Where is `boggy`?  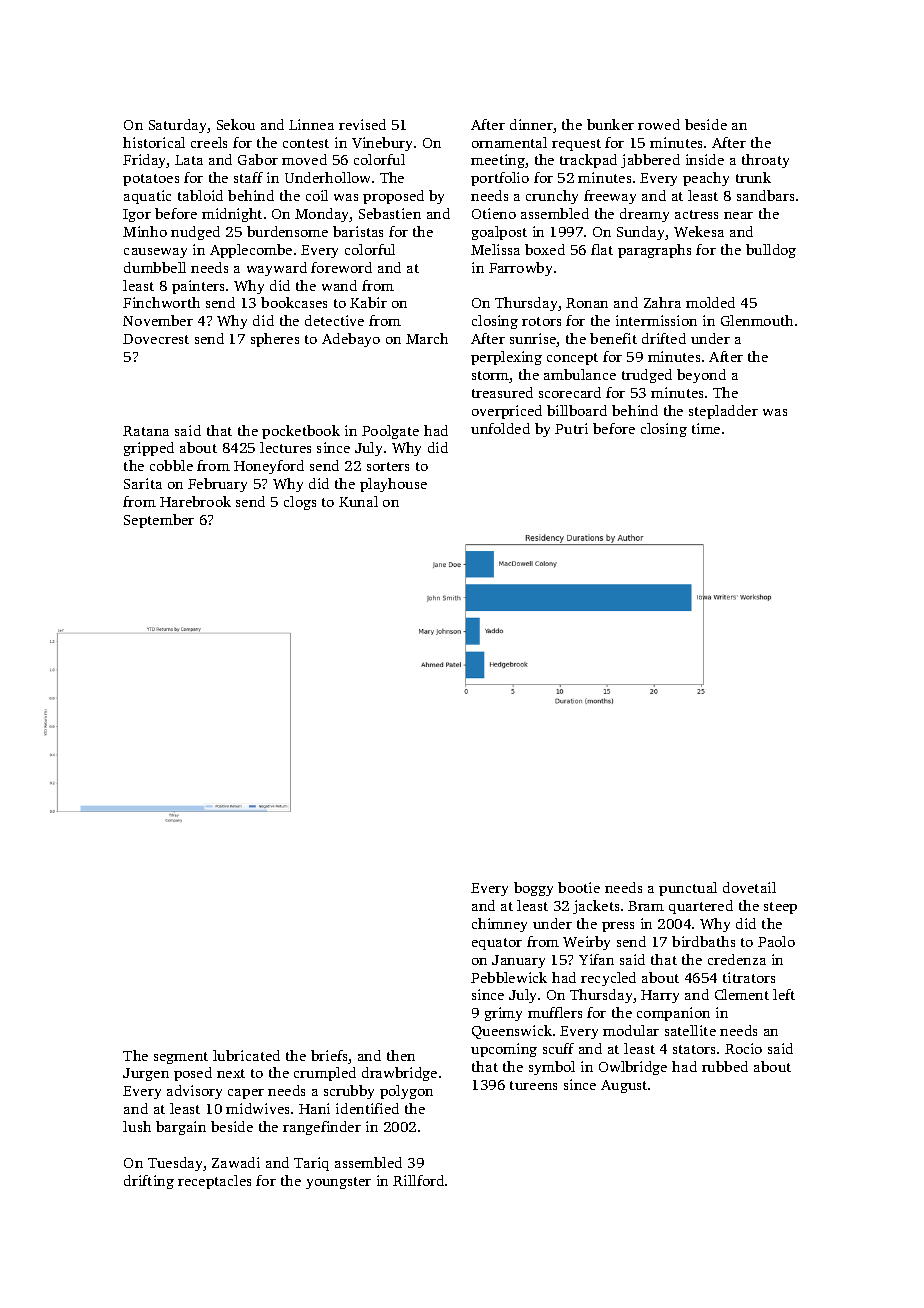
boggy is located at coordinates (533, 889).
